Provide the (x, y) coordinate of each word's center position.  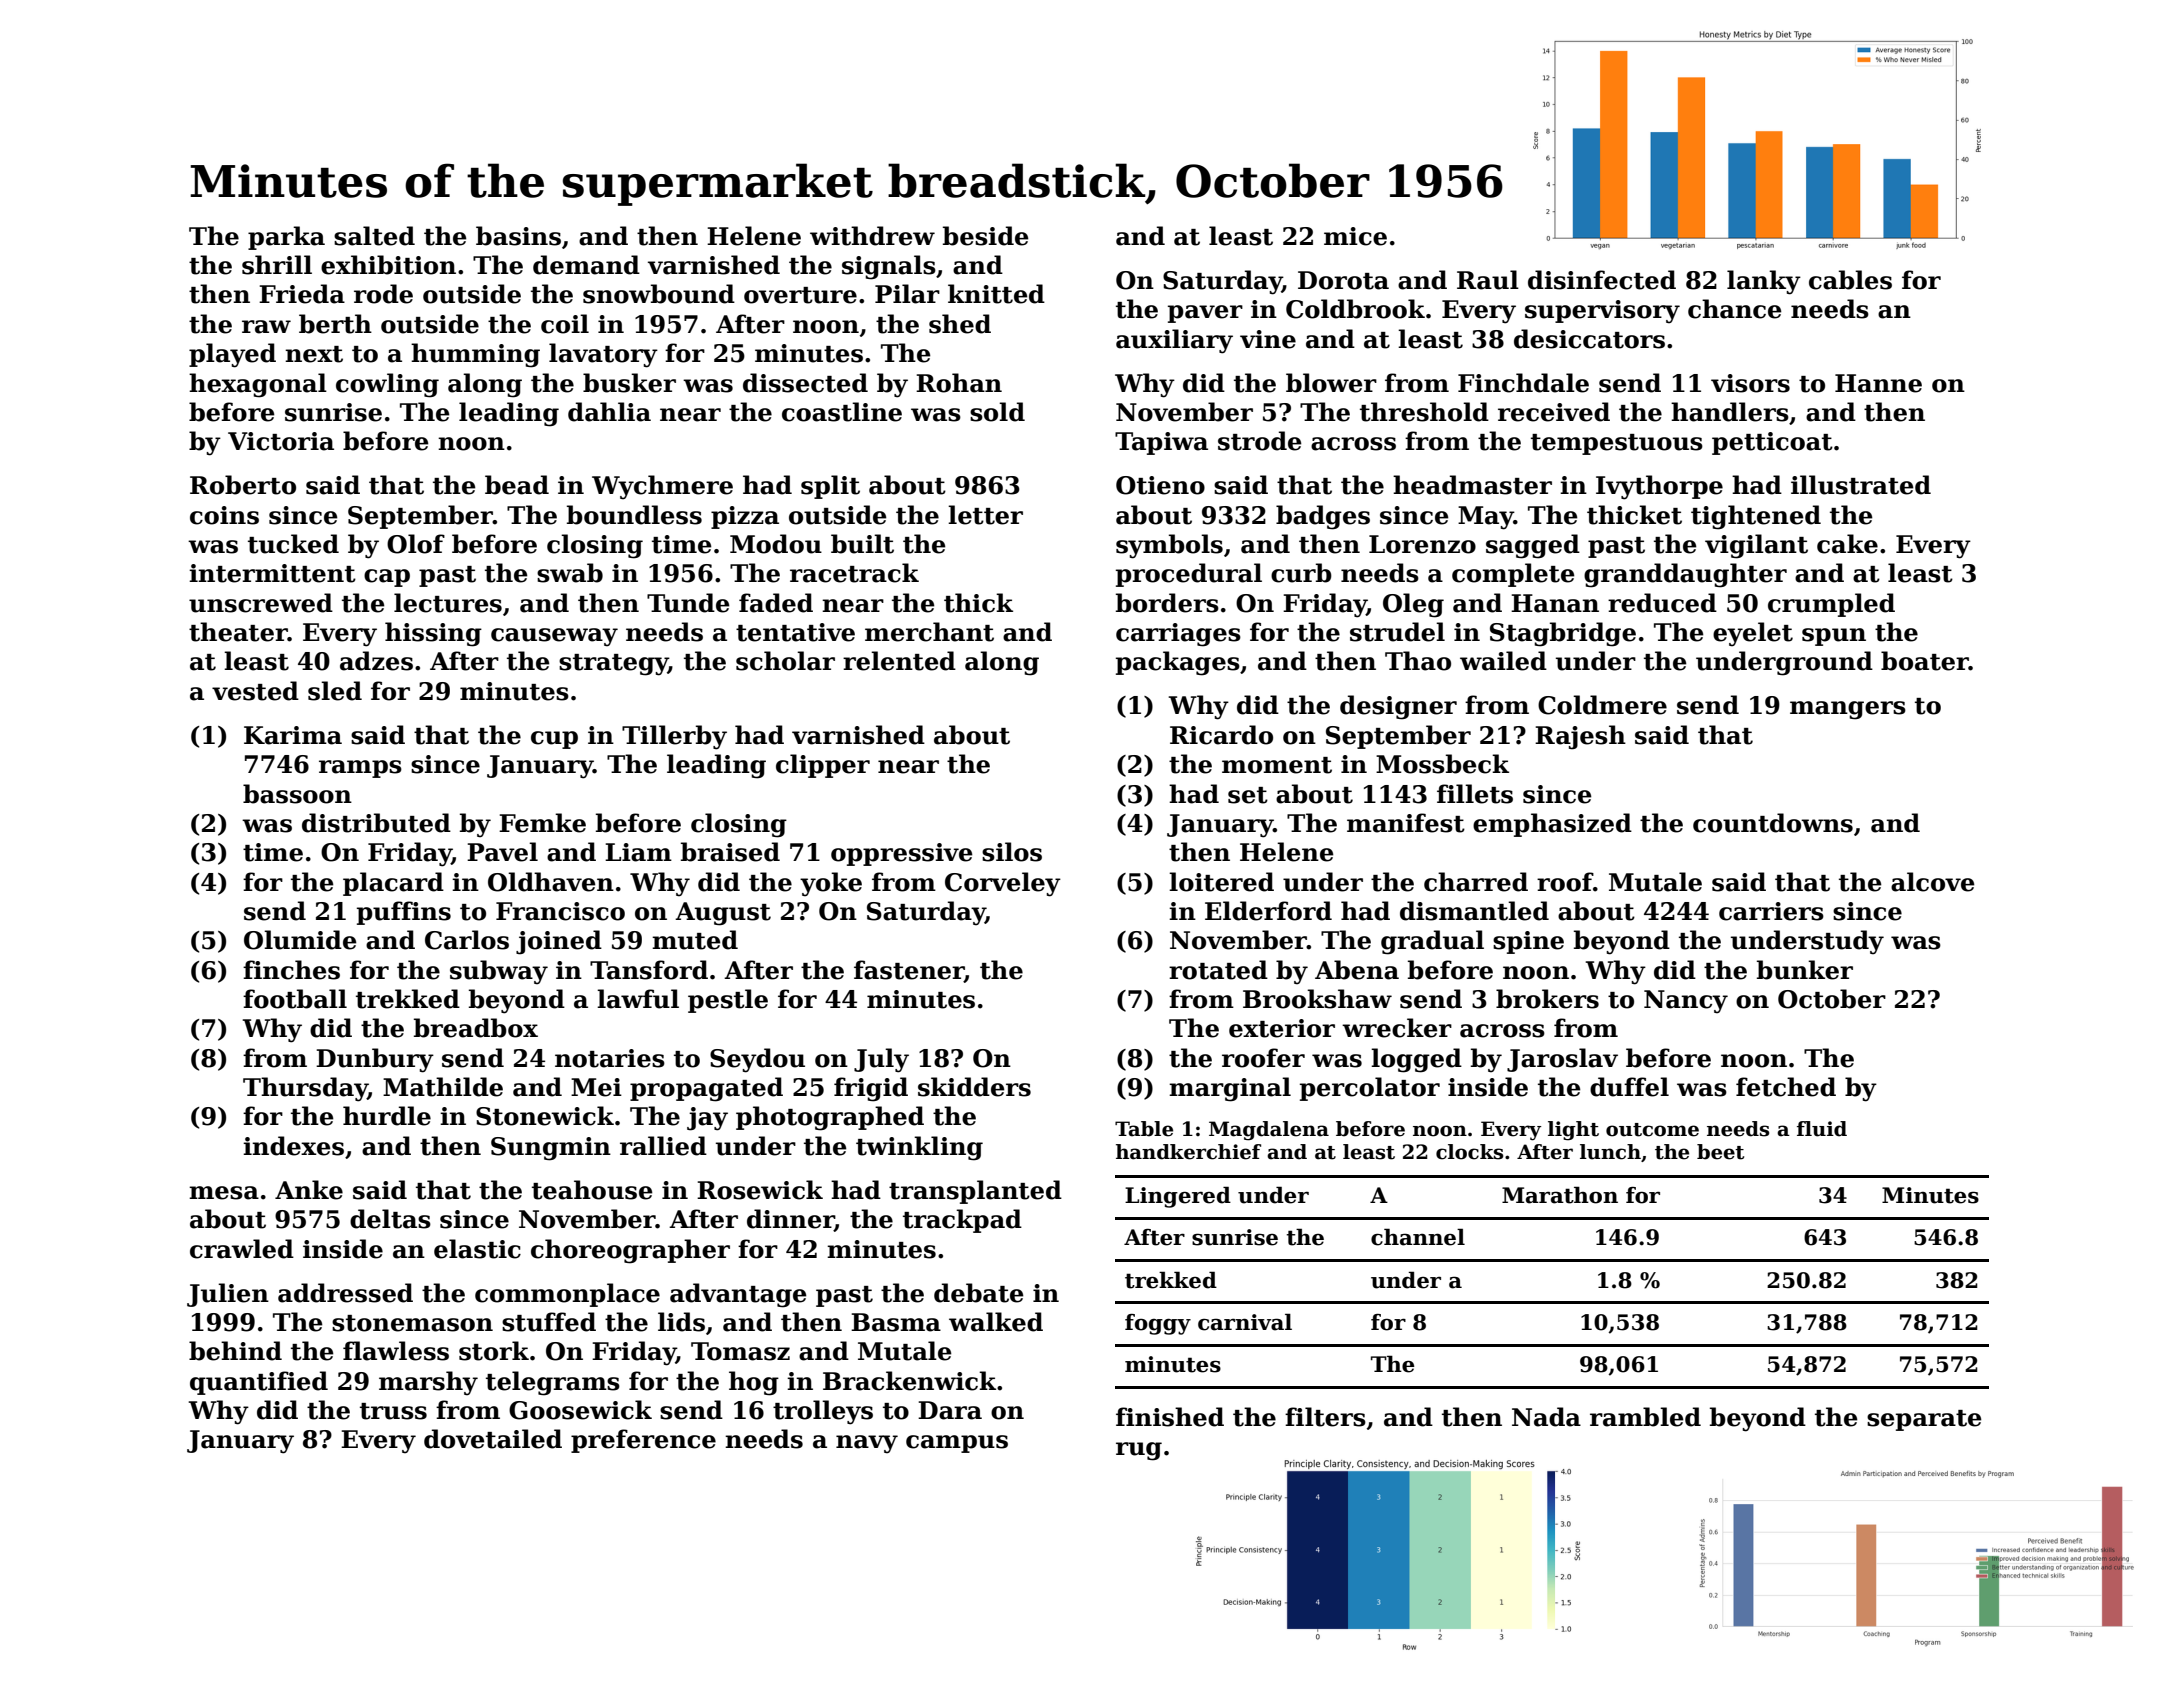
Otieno (1160, 485)
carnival (1245, 1322)
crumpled (1831, 605)
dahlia (609, 412)
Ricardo (1221, 735)
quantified (259, 1383)
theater (238, 632)
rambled (1645, 1417)
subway (499, 972)
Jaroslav (1562, 1060)
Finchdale (1523, 383)
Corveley (1003, 884)
